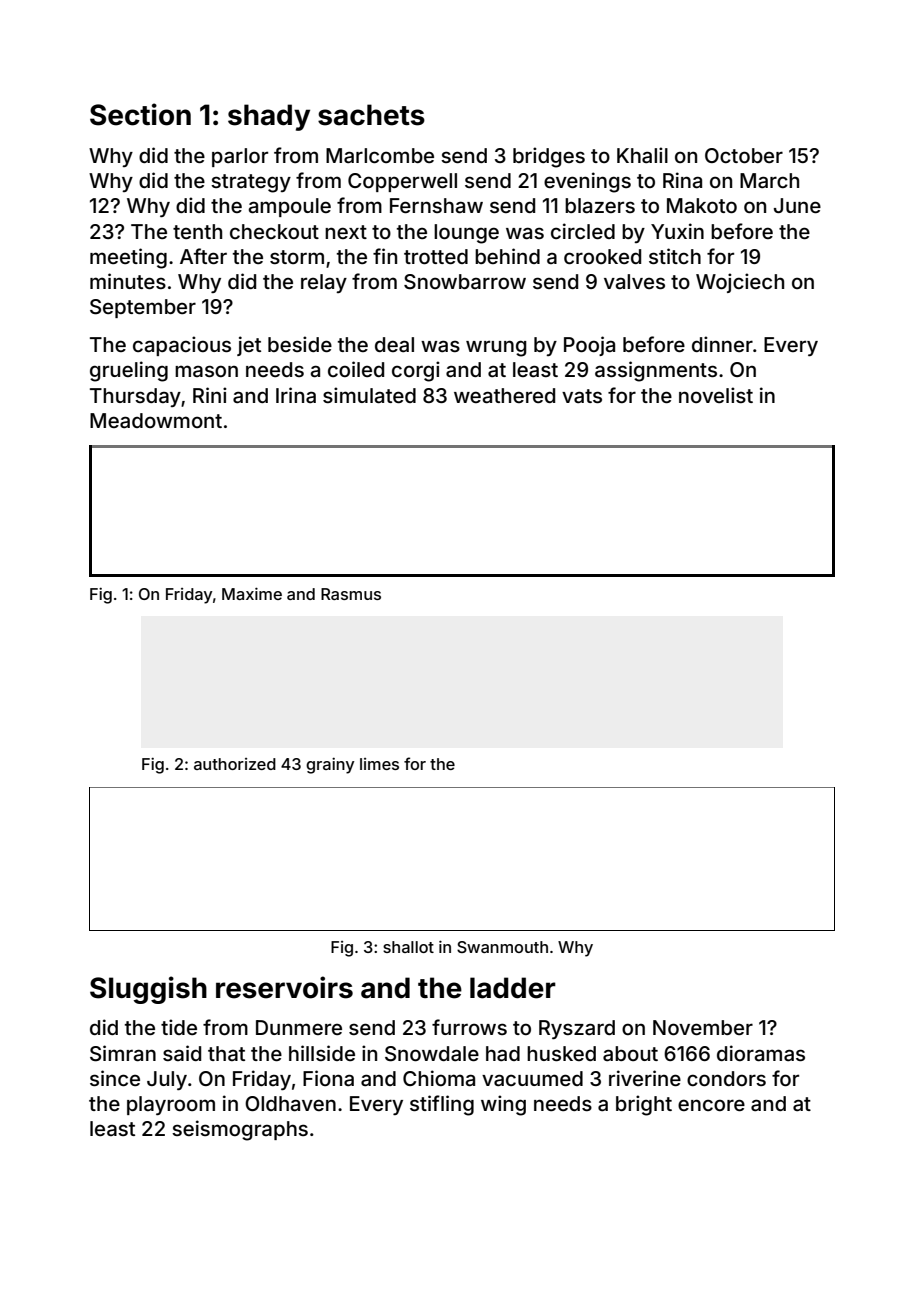 The height and width of the document is (1311, 924). I want to click on October, so click(744, 155).
